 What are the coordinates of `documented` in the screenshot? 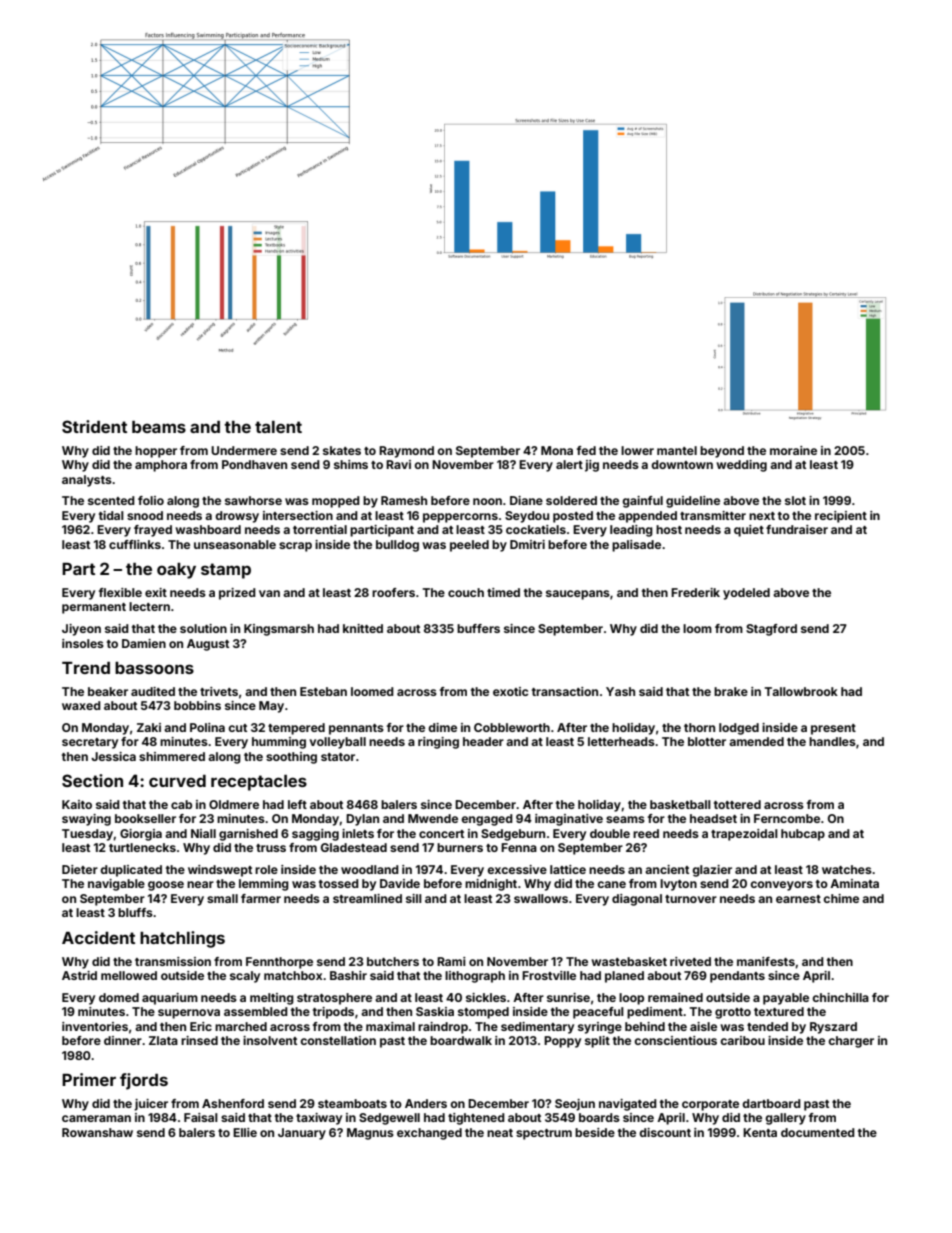 It's located at (818, 1132).
